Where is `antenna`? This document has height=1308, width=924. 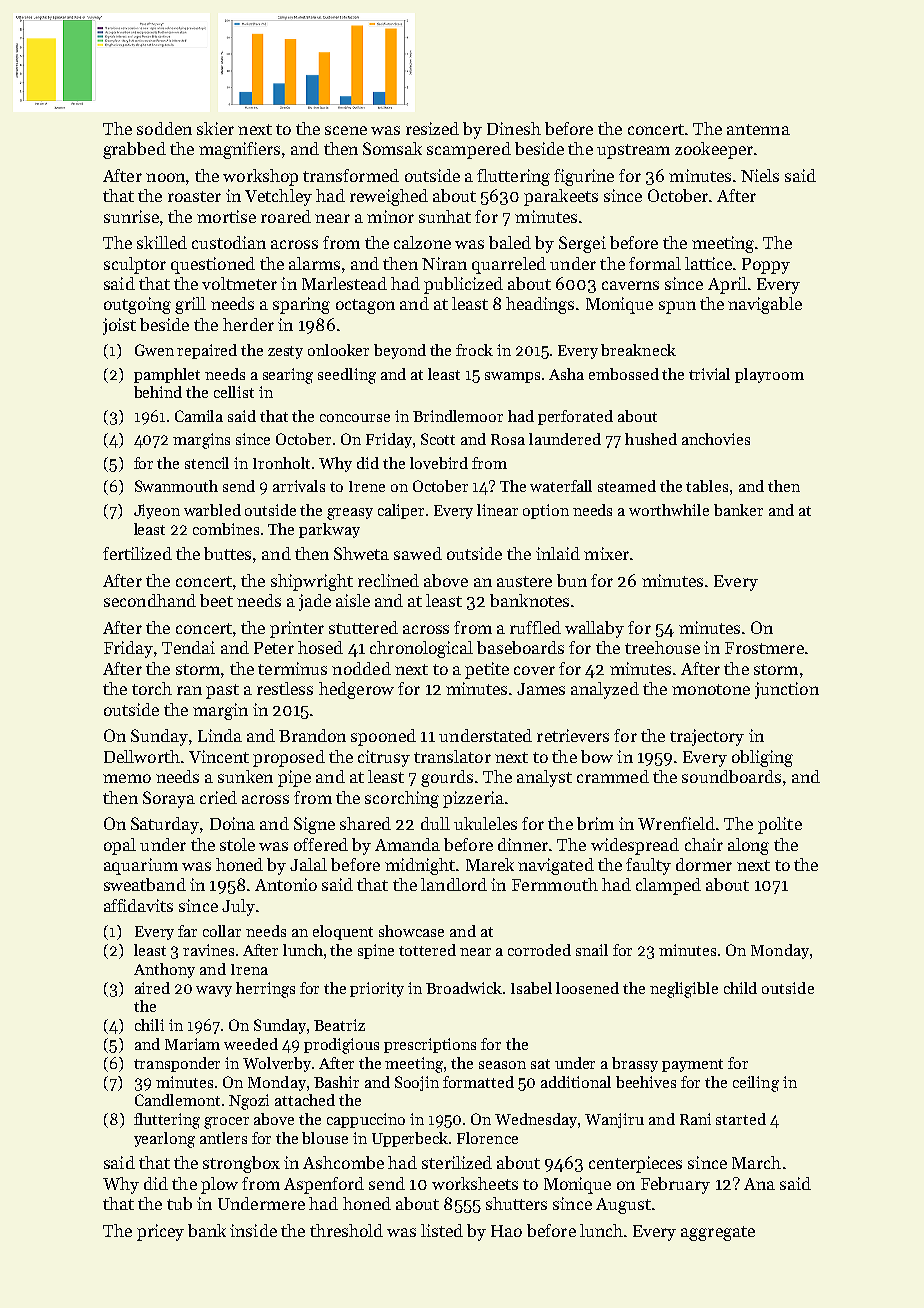 antenna is located at coordinates (758, 129).
